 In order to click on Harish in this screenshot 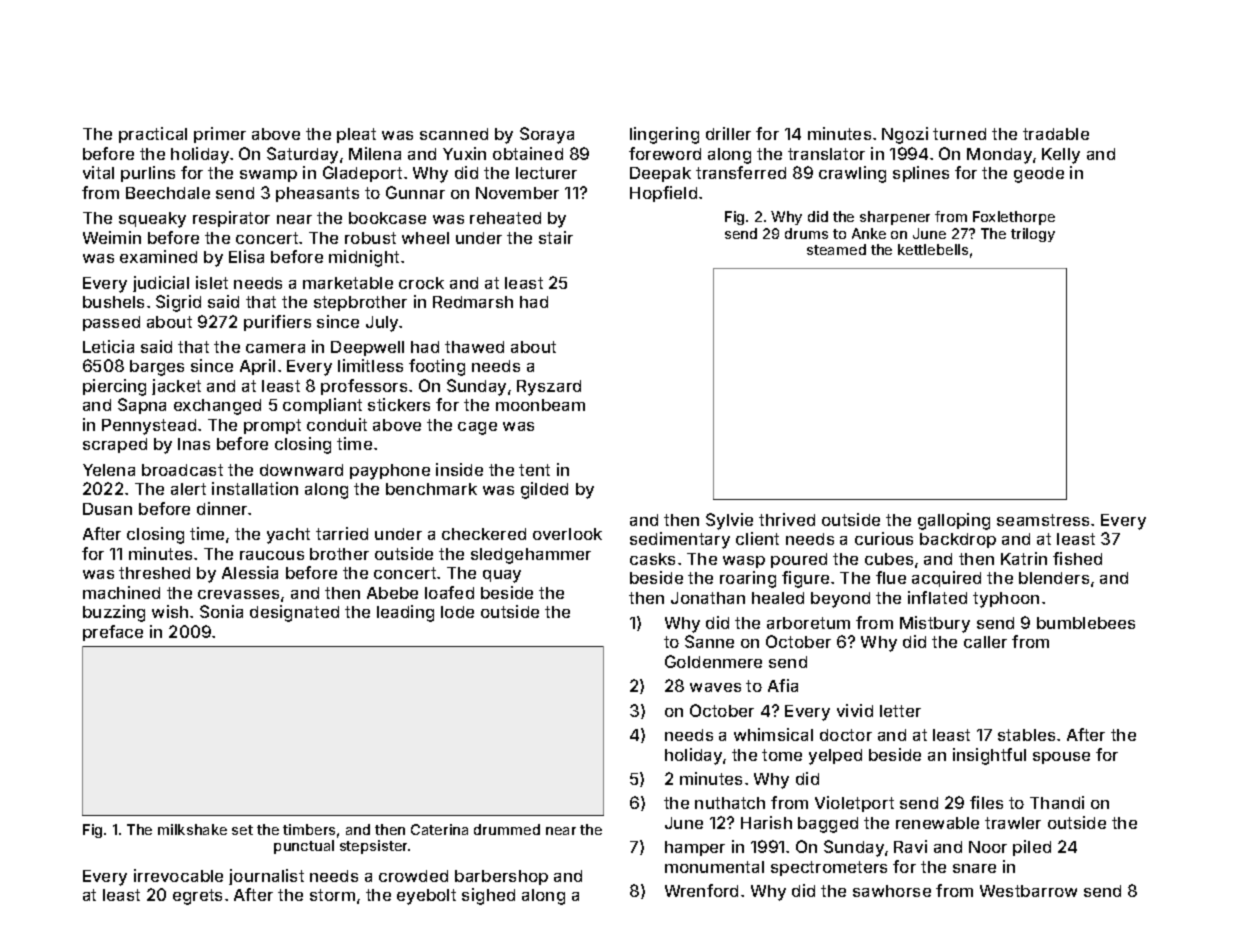, I will do `click(766, 822)`.
